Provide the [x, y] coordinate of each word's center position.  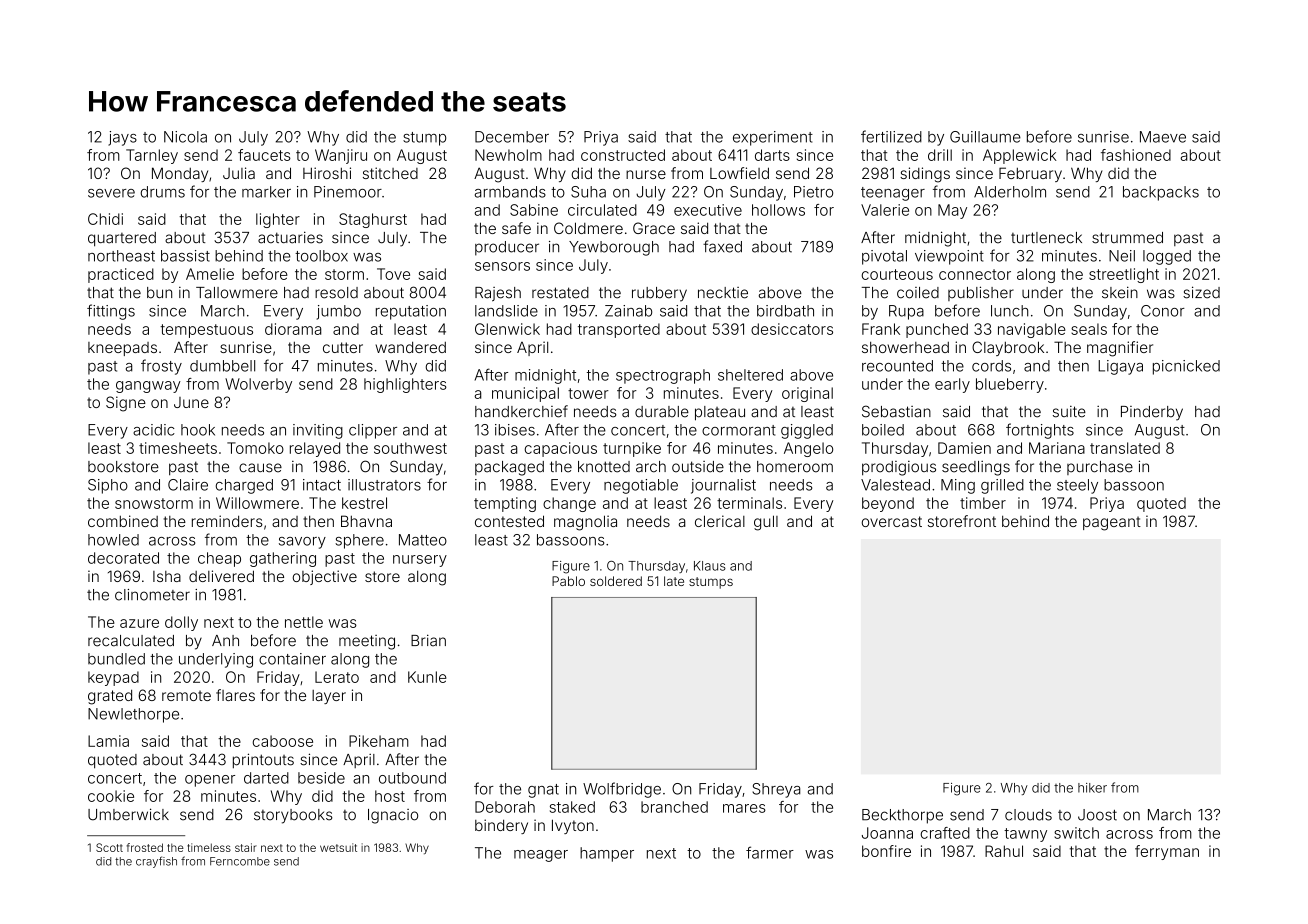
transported [619, 330]
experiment [773, 138]
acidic [154, 430]
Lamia [108, 741]
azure [139, 623]
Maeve [1163, 137]
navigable [1032, 330]
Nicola [185, 137]
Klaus [710, 566]
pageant [1112, 523]
